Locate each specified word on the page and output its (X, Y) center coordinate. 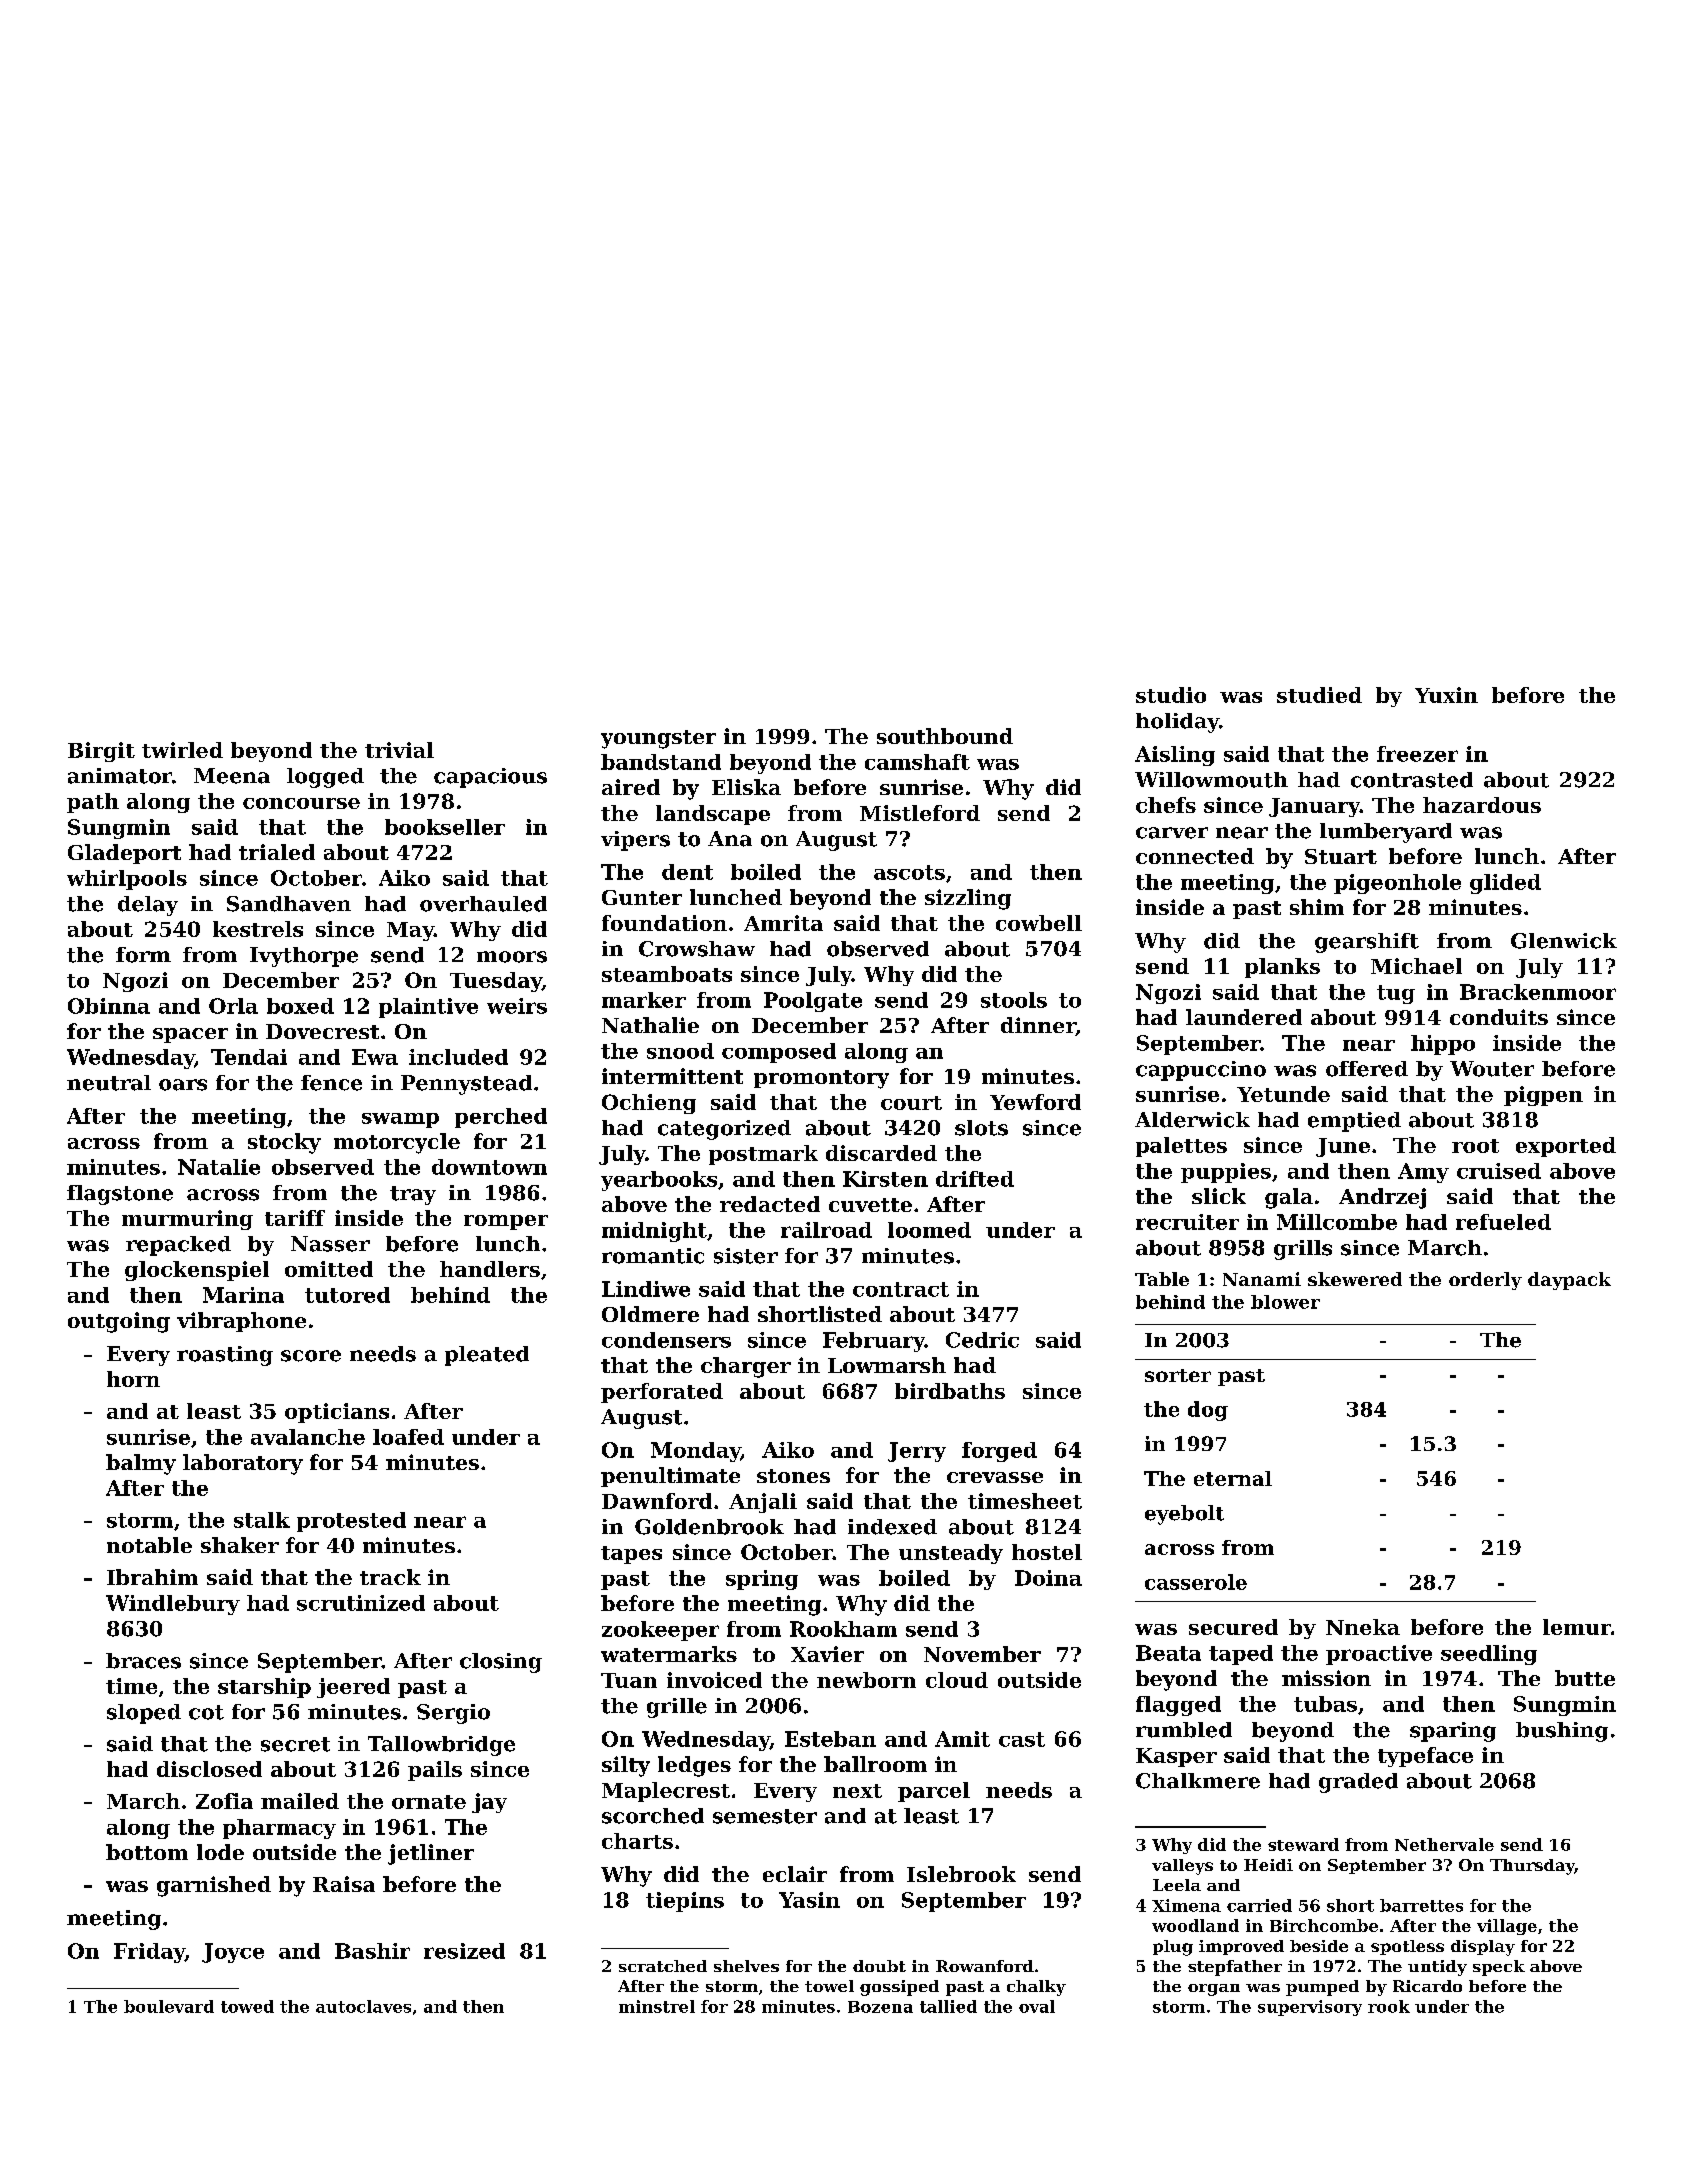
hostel (1047, 1552)
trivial (399, 750)
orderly (1485, 1281)
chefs (1166, 805)
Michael (1416, 966)
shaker (240, 1545)
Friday (149, 1953)
